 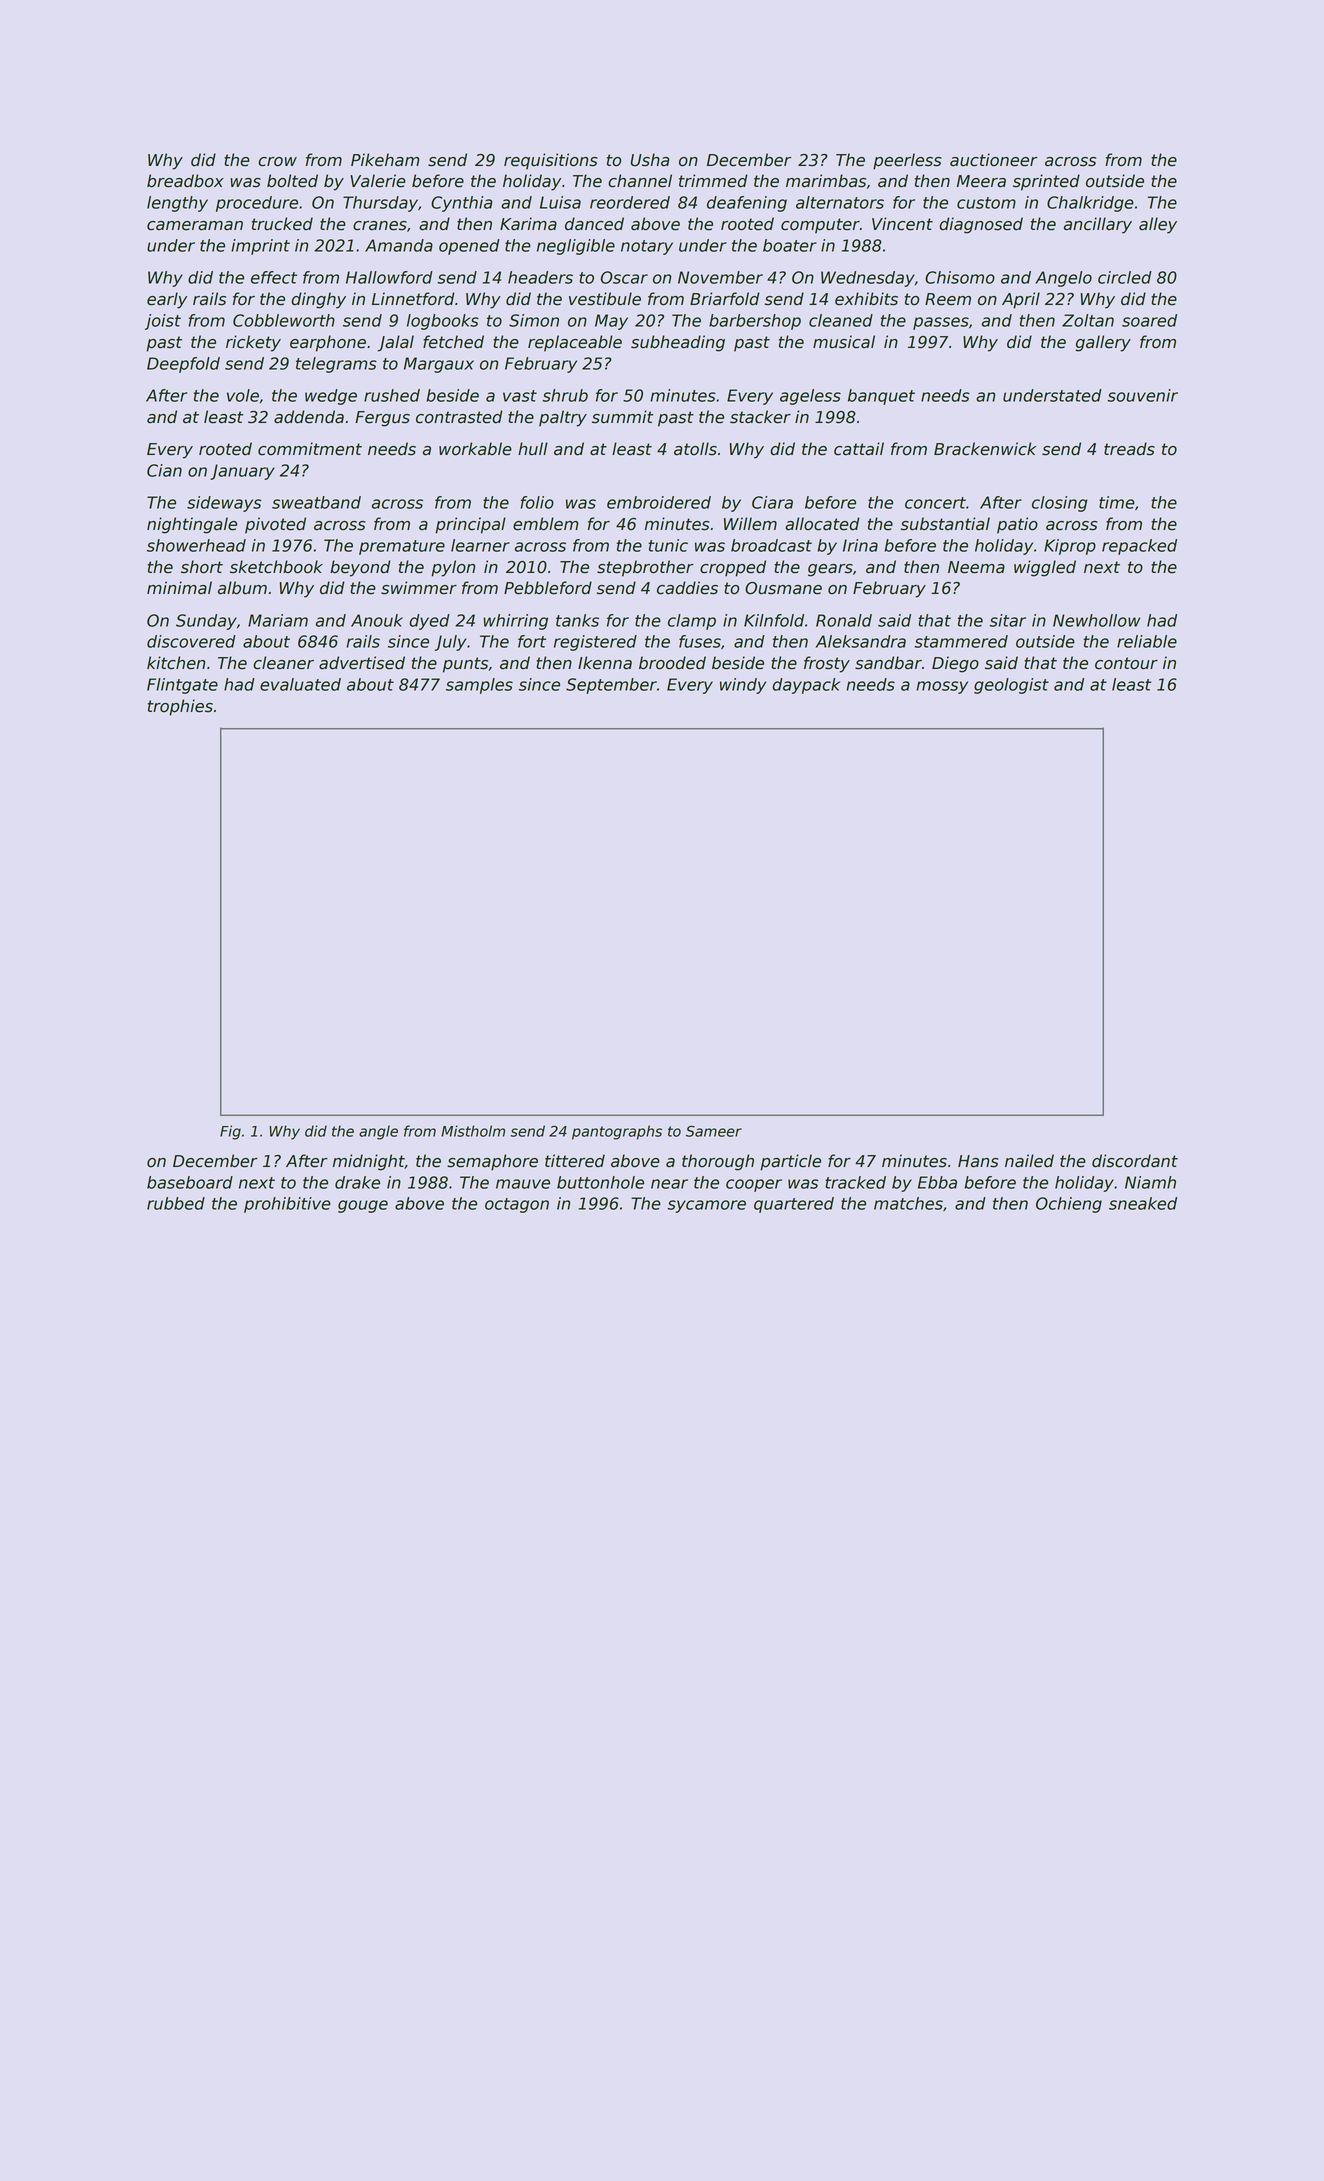 What do you see at coordinates (1142, 395) in the document?
I see `souvenir` at bounding box center [1142, 395].
